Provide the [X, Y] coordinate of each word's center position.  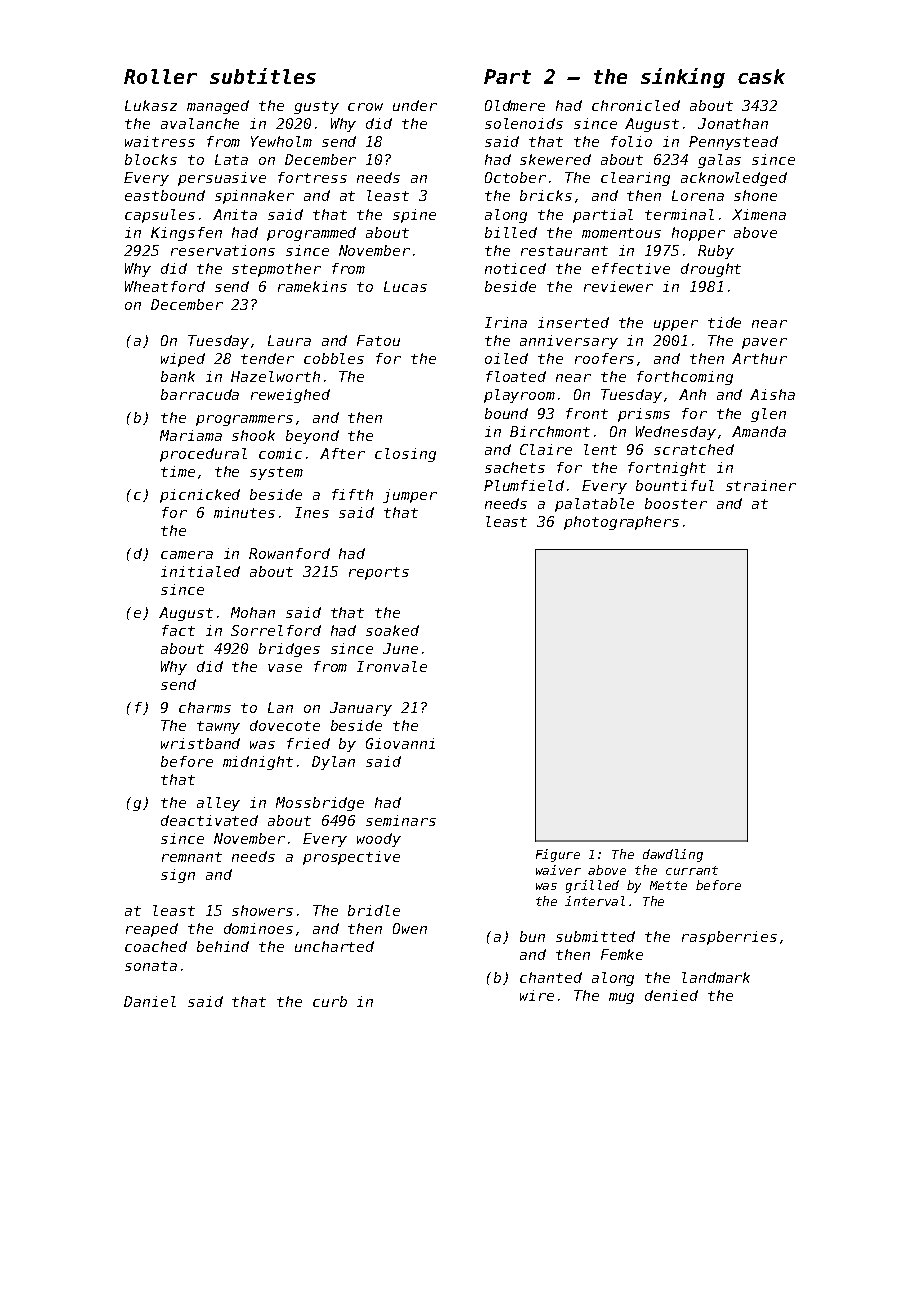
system [276, 473]
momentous [621, 233]
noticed [515, 268]
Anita [235, 214]
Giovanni [400, 743]
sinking [683, 78]
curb [330, 1001]
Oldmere [515, 105]
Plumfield [524, 485]
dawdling [673, 855]
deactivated [209, 820]
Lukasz [151, 105]
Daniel [150, 1001]
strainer [761, 485]
